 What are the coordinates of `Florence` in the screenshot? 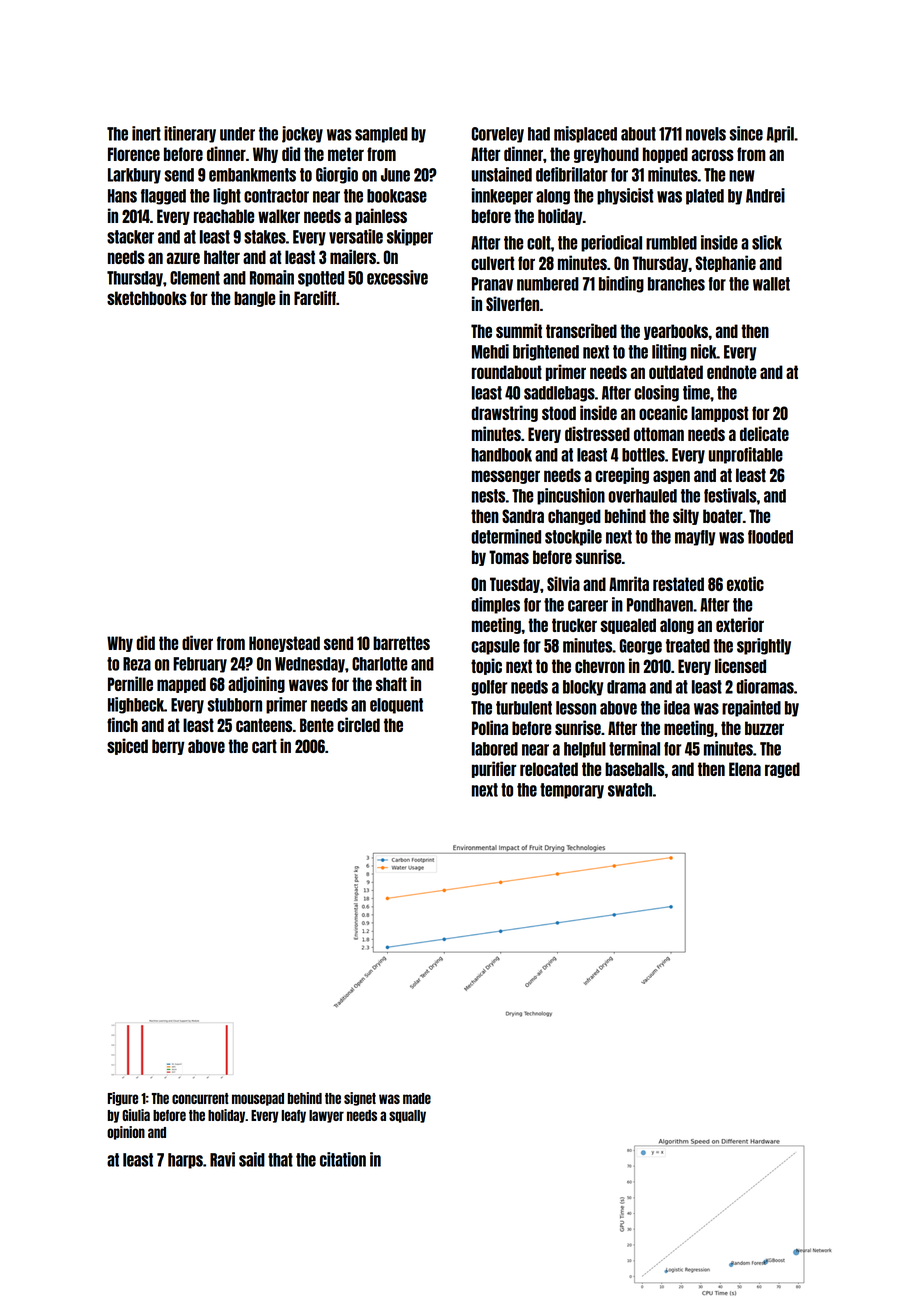 It's located at (134, 154).
